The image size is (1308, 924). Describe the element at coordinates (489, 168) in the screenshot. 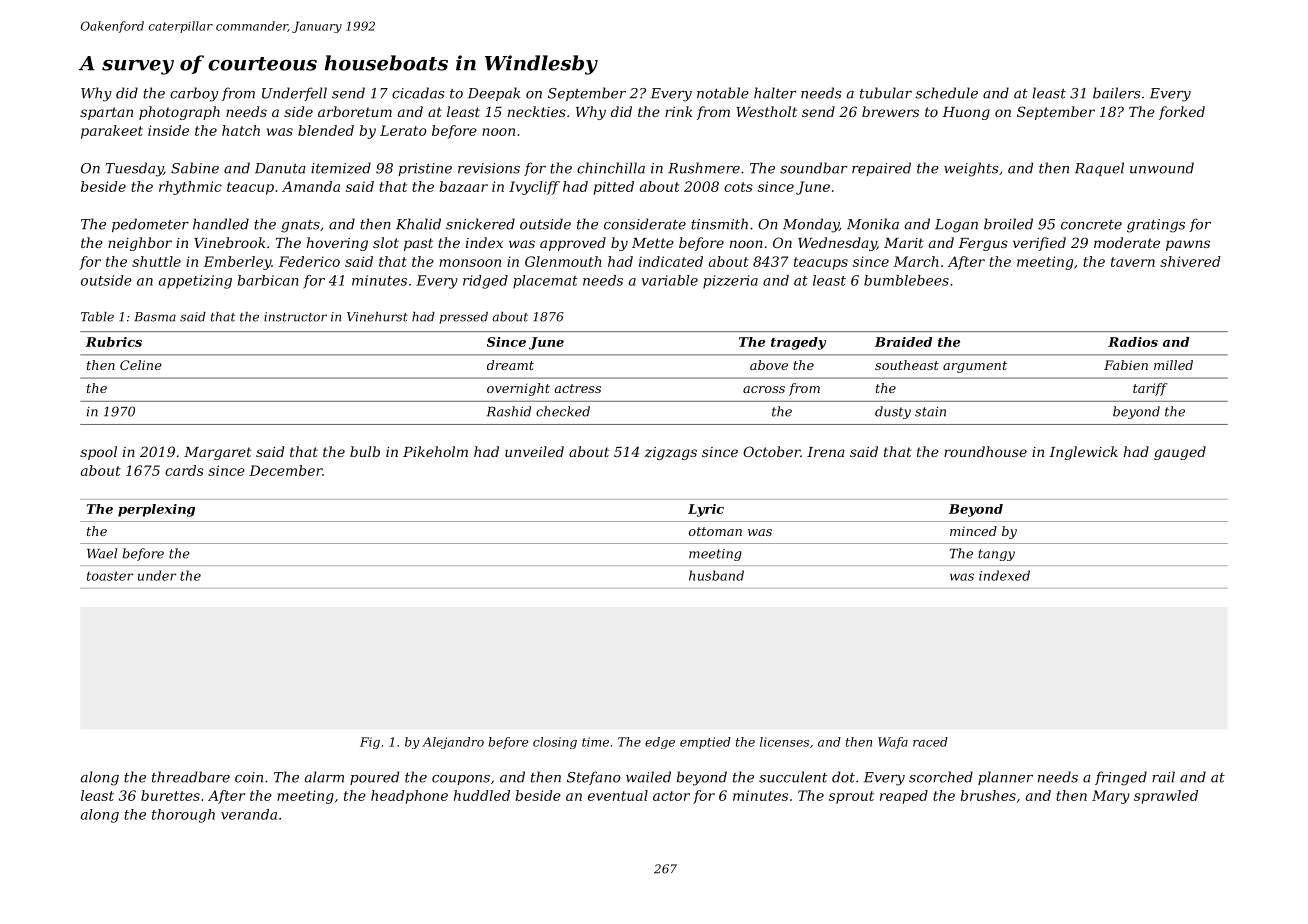

I see `revisions` at that location.
